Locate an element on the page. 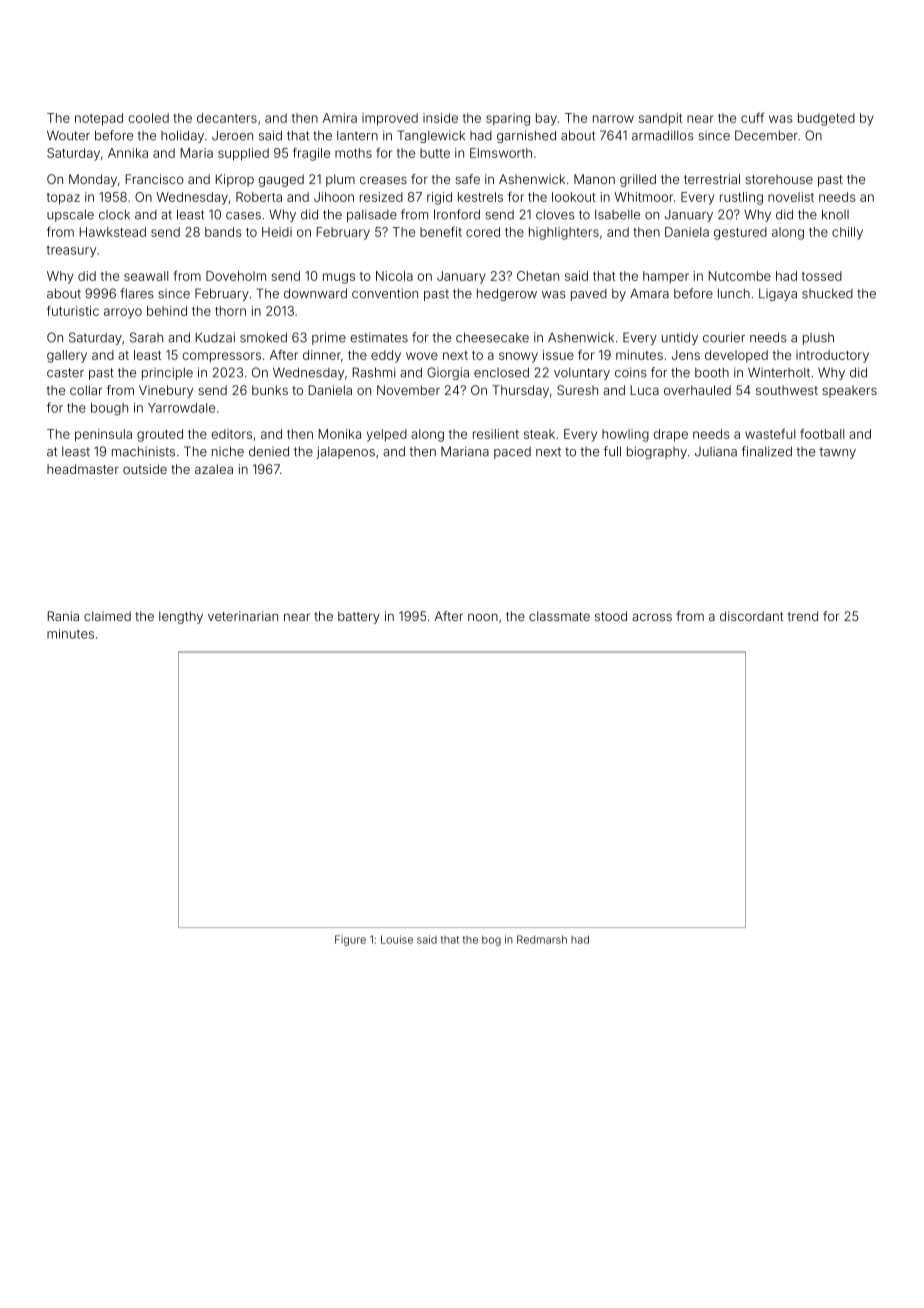 This image has width=924, height=1308. noon is located at coordinates (483, 617).
